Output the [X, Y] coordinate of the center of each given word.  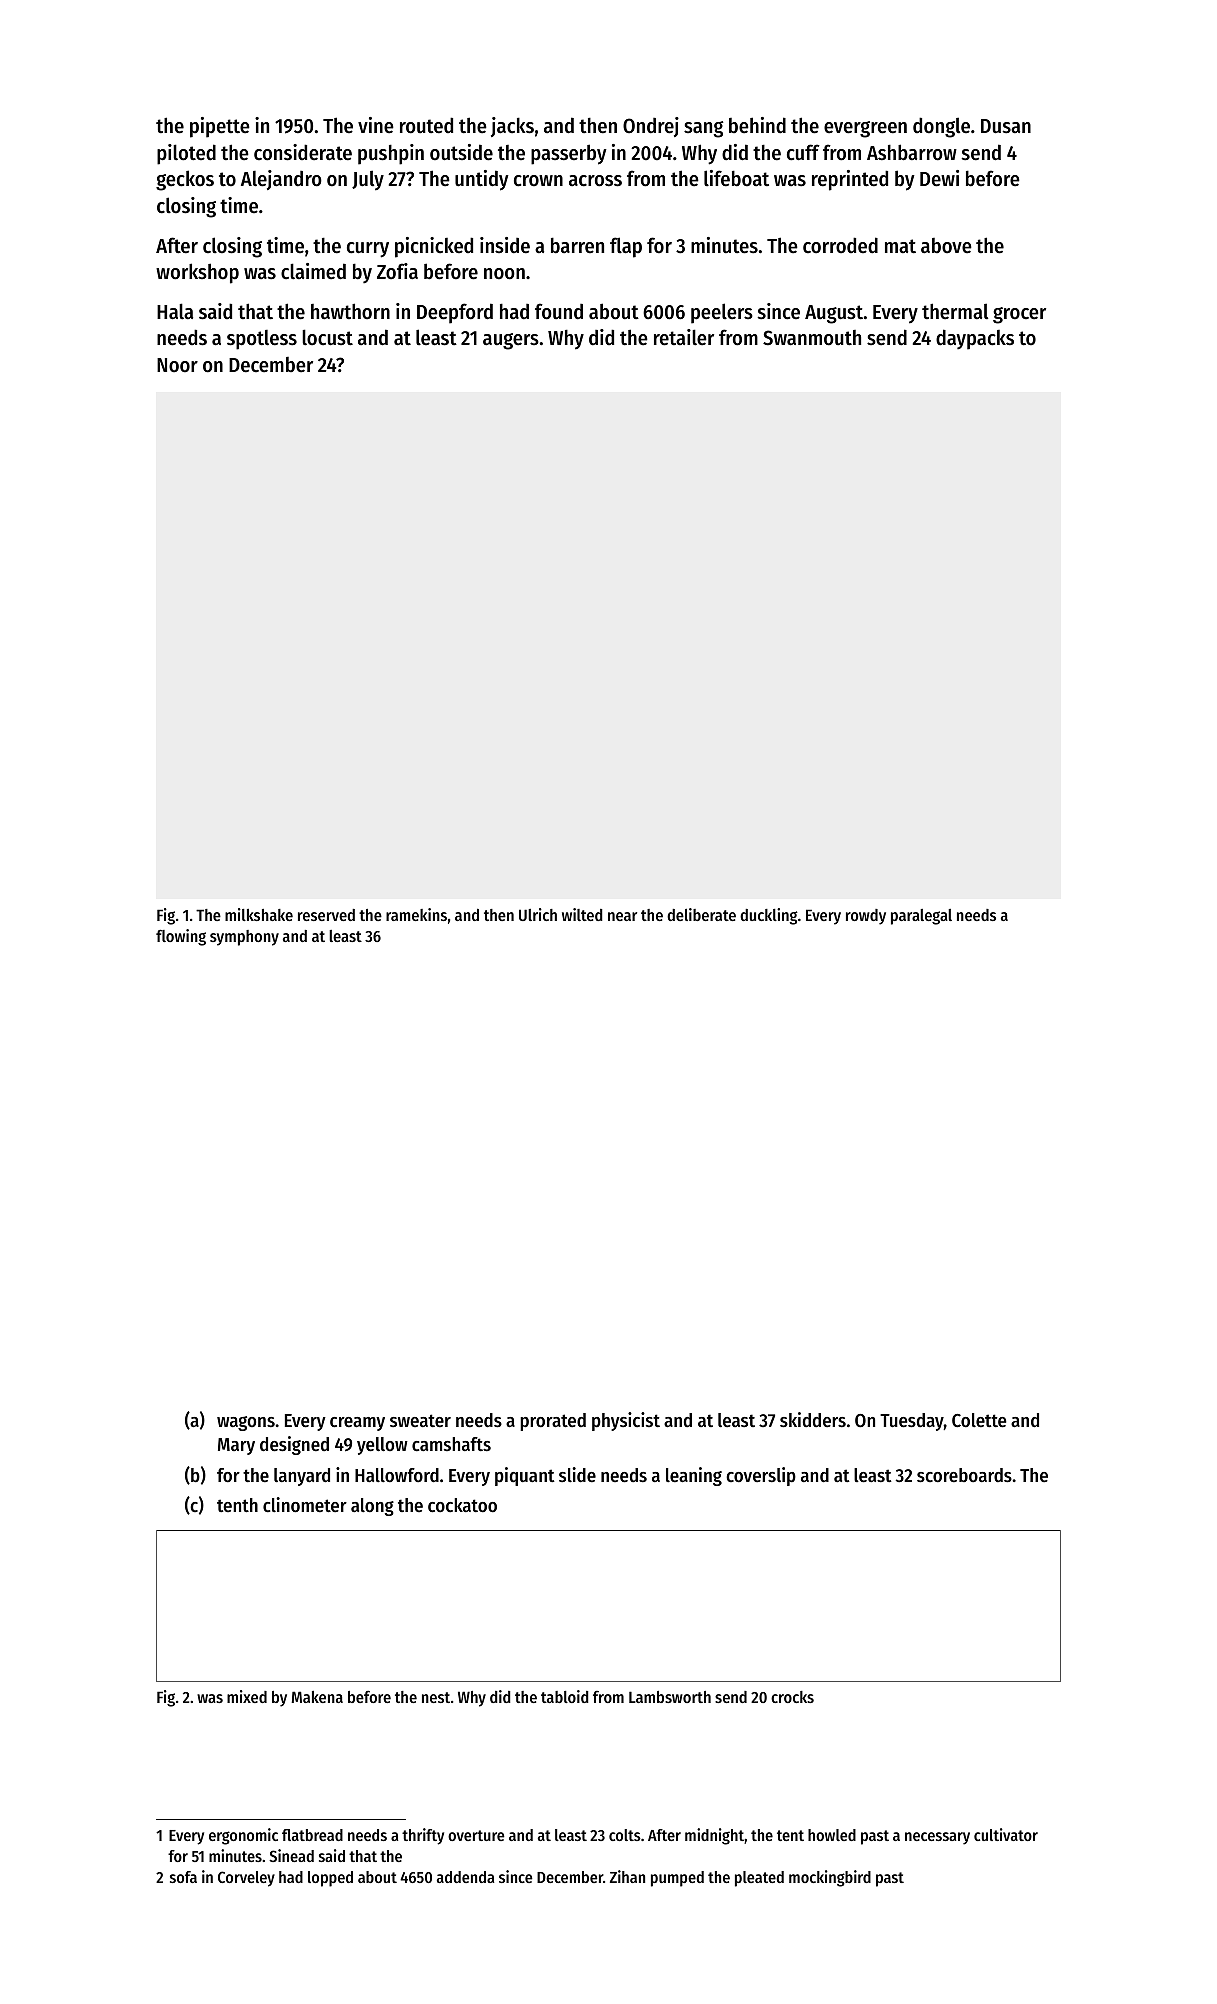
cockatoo [462, 1505]
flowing [181, 937]
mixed [247, 1696]
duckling [769, 916]
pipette [220, 127]
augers [511, 341]
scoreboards [964, 1475]
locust [327, 337]
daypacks [975, 339]
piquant [525, 1476]
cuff [803, 152]
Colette [979, 1420]
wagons [246, 1423]
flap [626, 247]
